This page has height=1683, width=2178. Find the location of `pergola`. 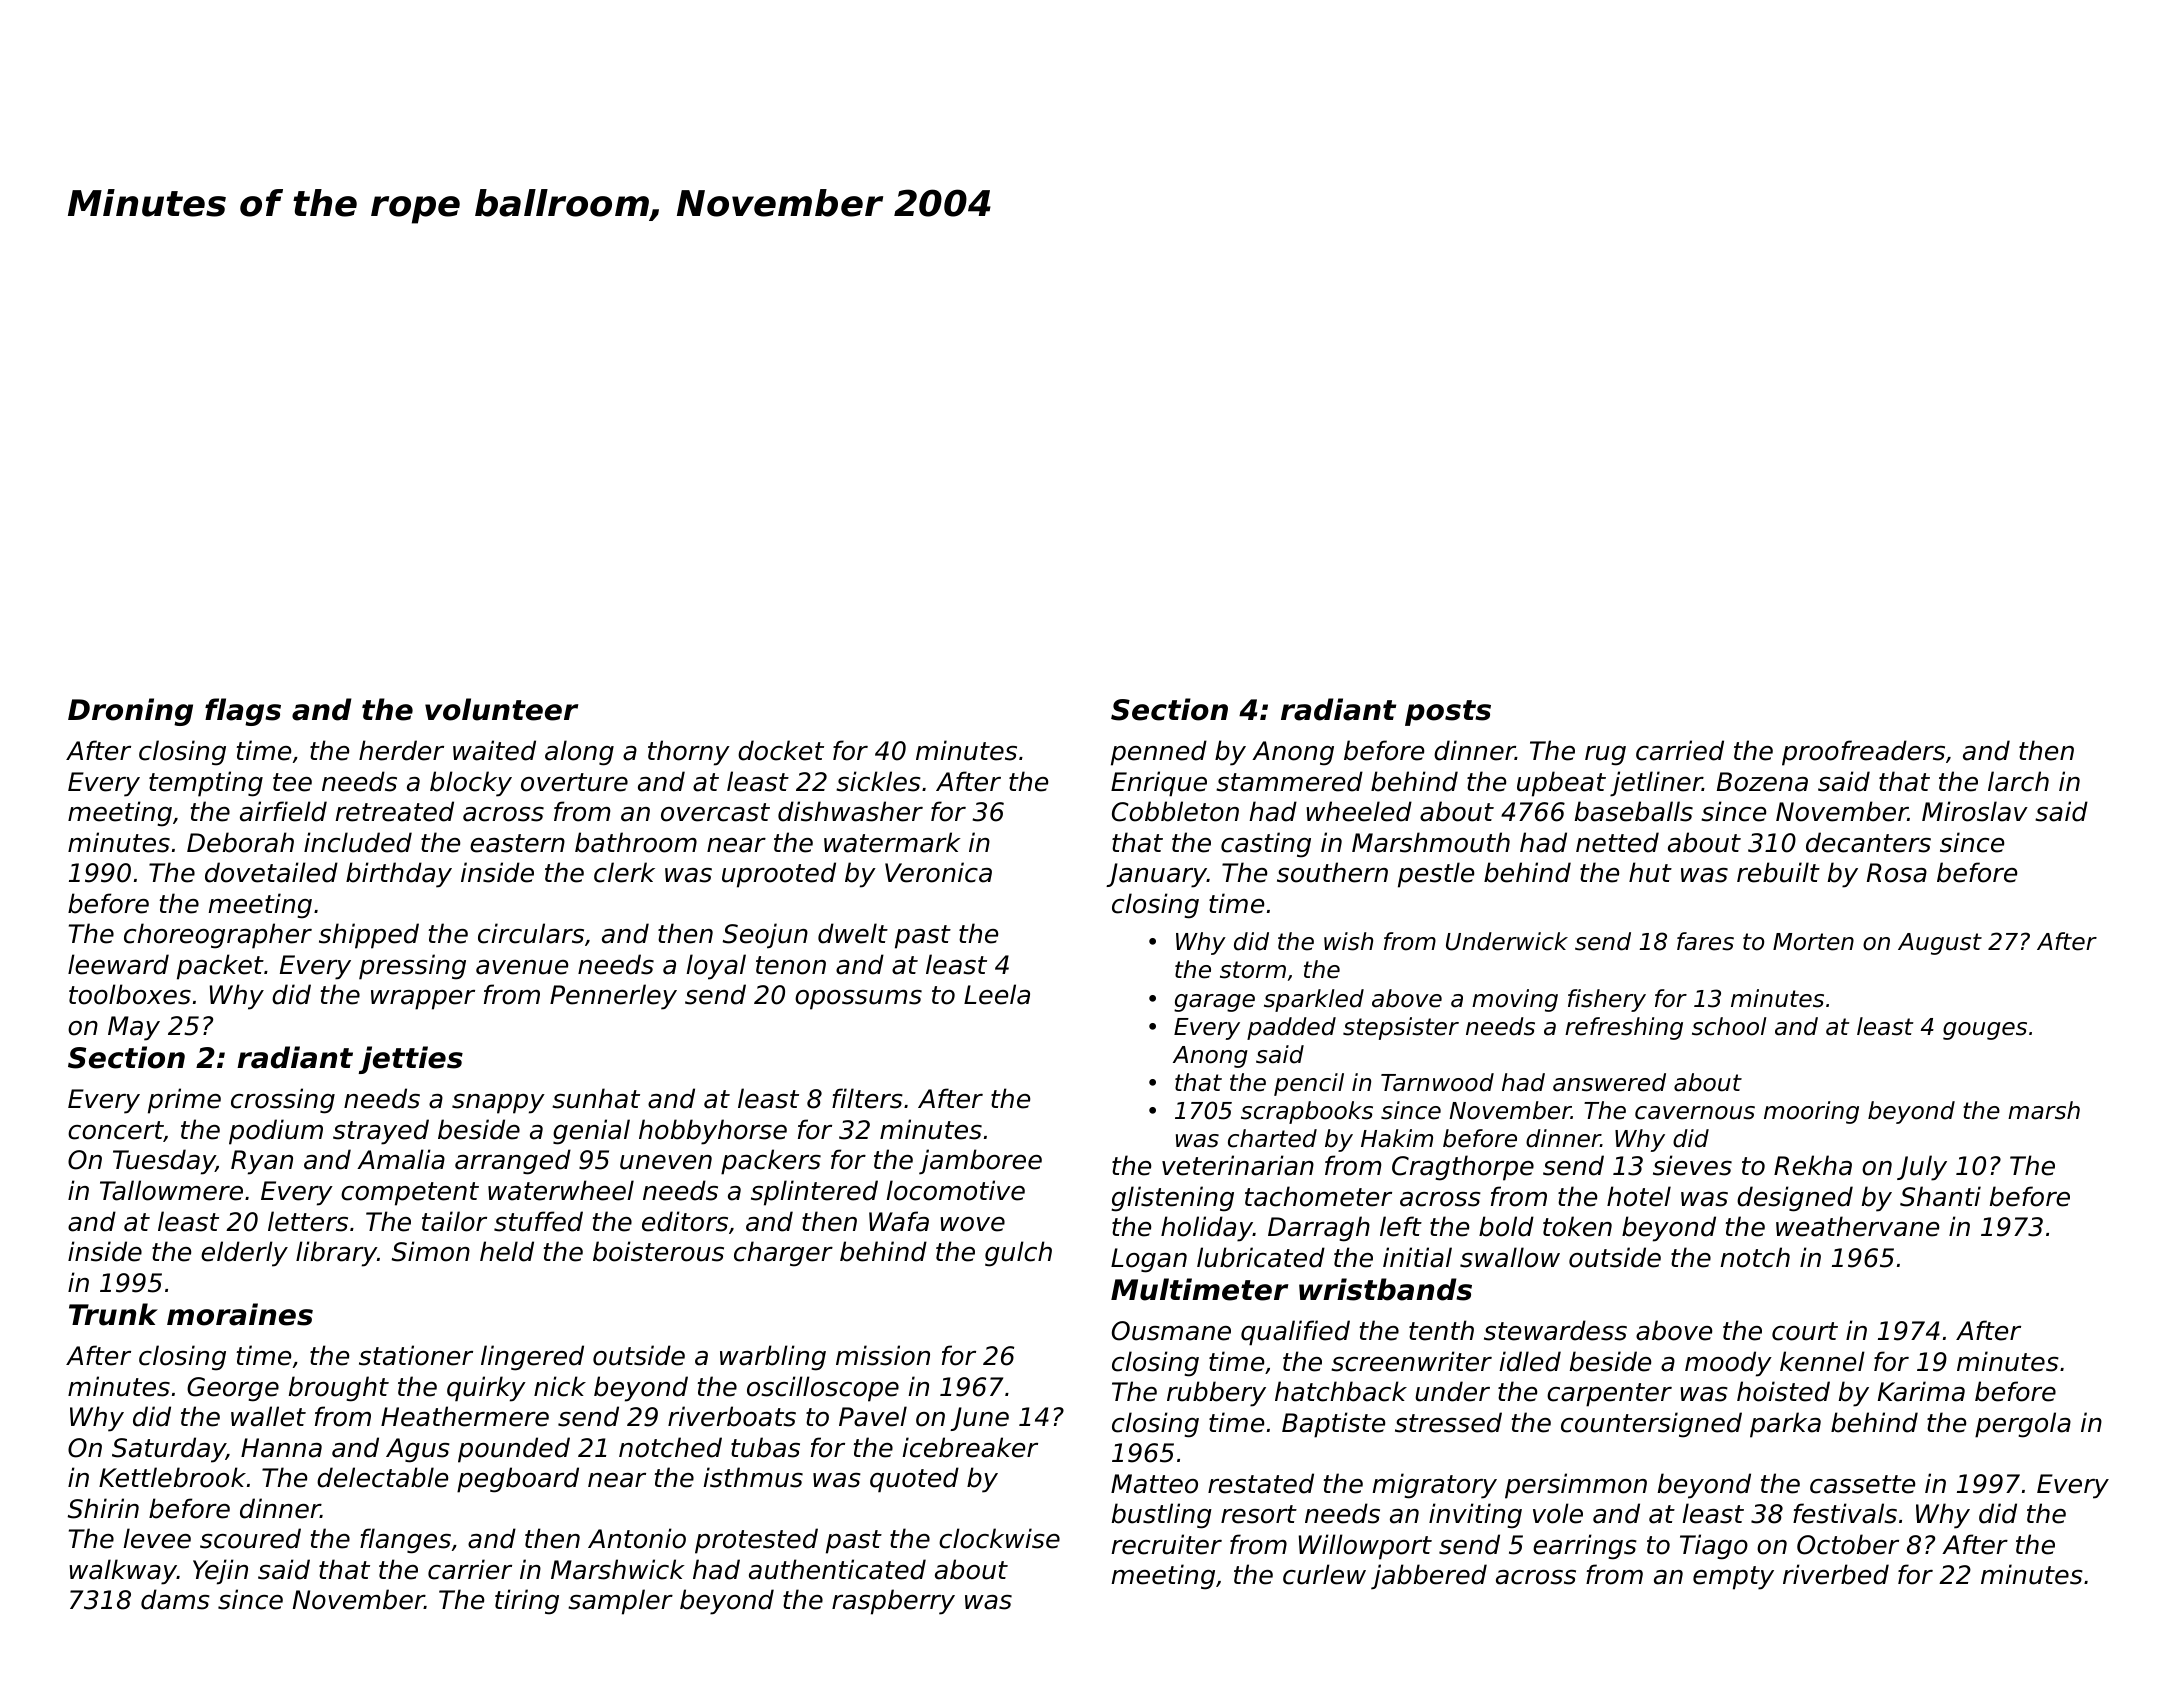

pergola is located at coordinates (2023, 1425).
